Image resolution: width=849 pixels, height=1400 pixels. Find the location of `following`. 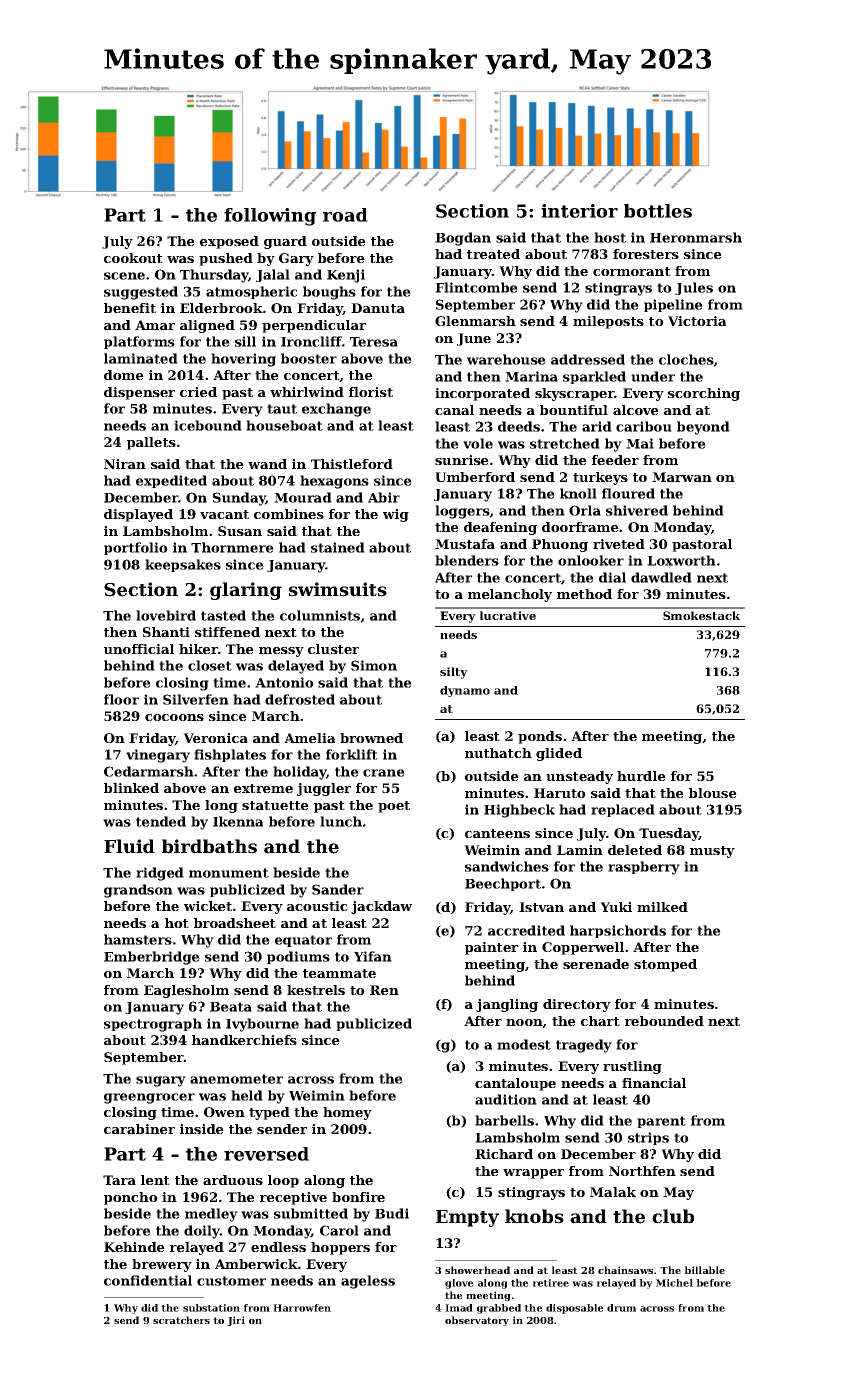

following is located at coordinates (270, 217).
